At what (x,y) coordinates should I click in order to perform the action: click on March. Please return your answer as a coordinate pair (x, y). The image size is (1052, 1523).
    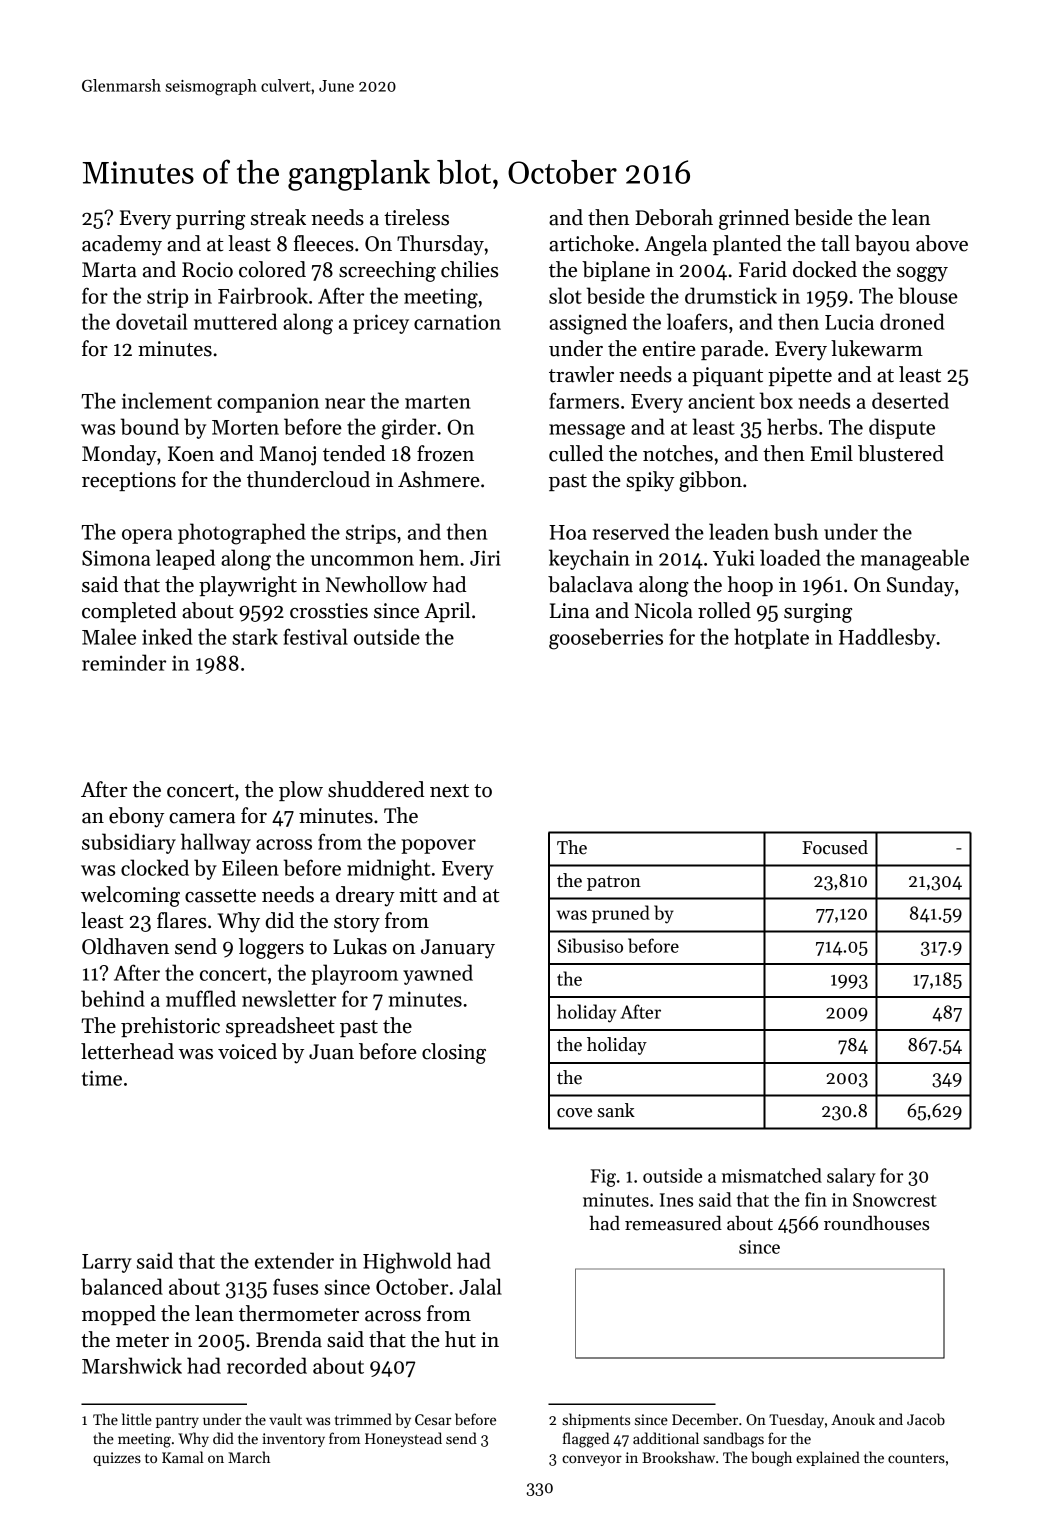
    Looking at the image, I should click on (249, 1457).
